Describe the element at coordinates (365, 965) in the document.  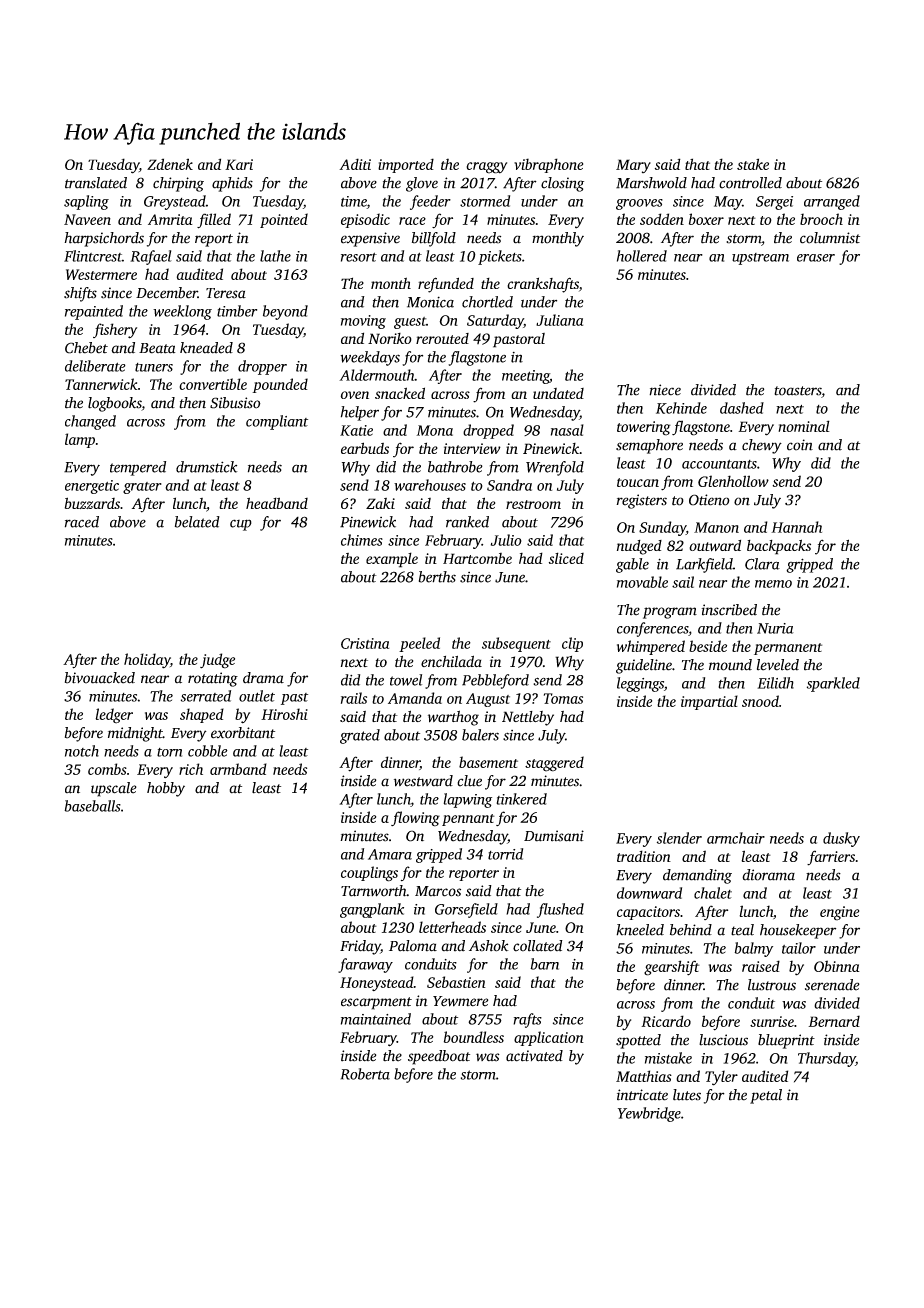
I see `faraway` at that location.
